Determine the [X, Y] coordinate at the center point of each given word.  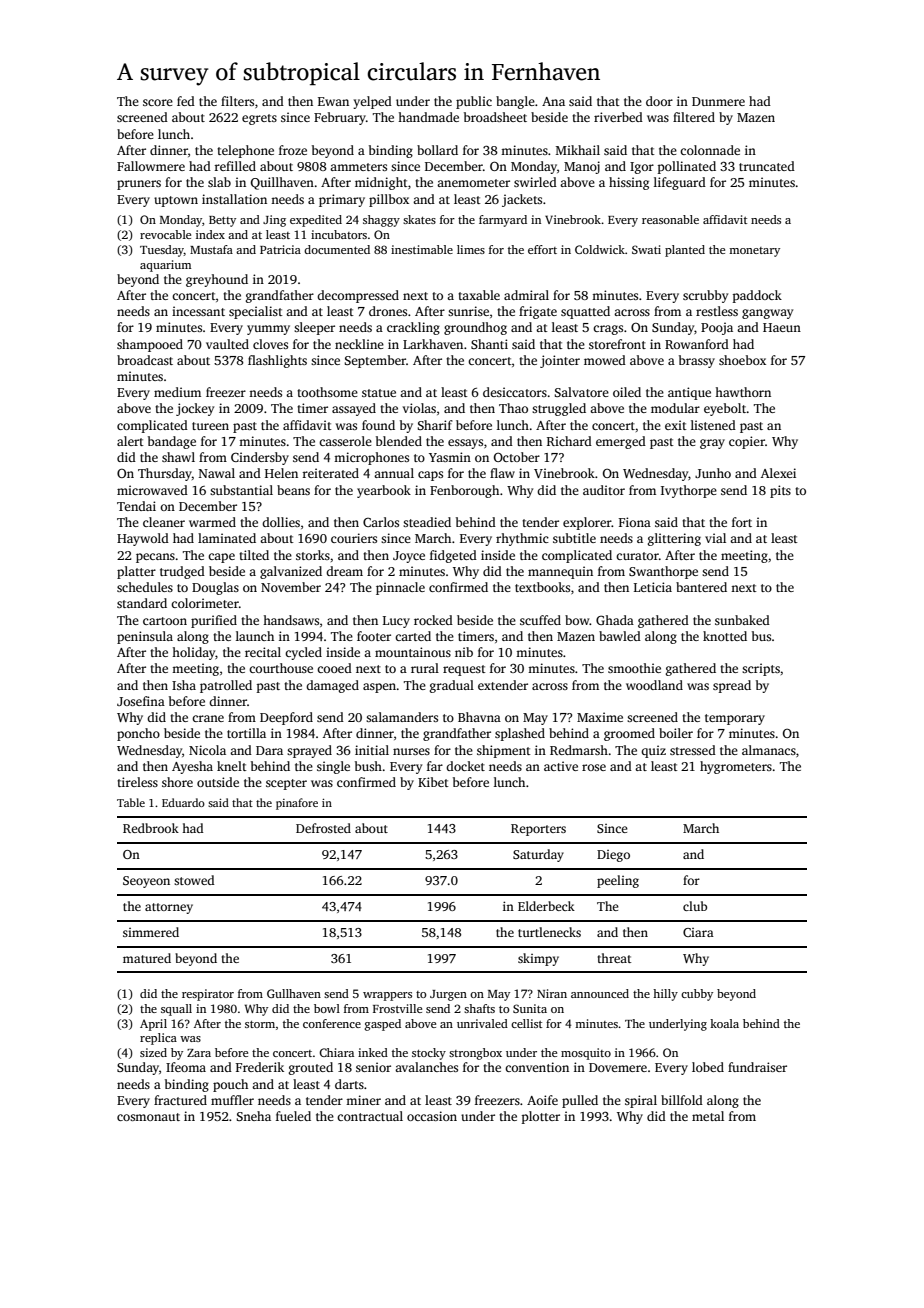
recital [263, 652]
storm [260, 1024]
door [659, 101]
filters [237, 101]
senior [373, 1067]
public [474, 102]
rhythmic [522, 539]
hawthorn [743, 392]
